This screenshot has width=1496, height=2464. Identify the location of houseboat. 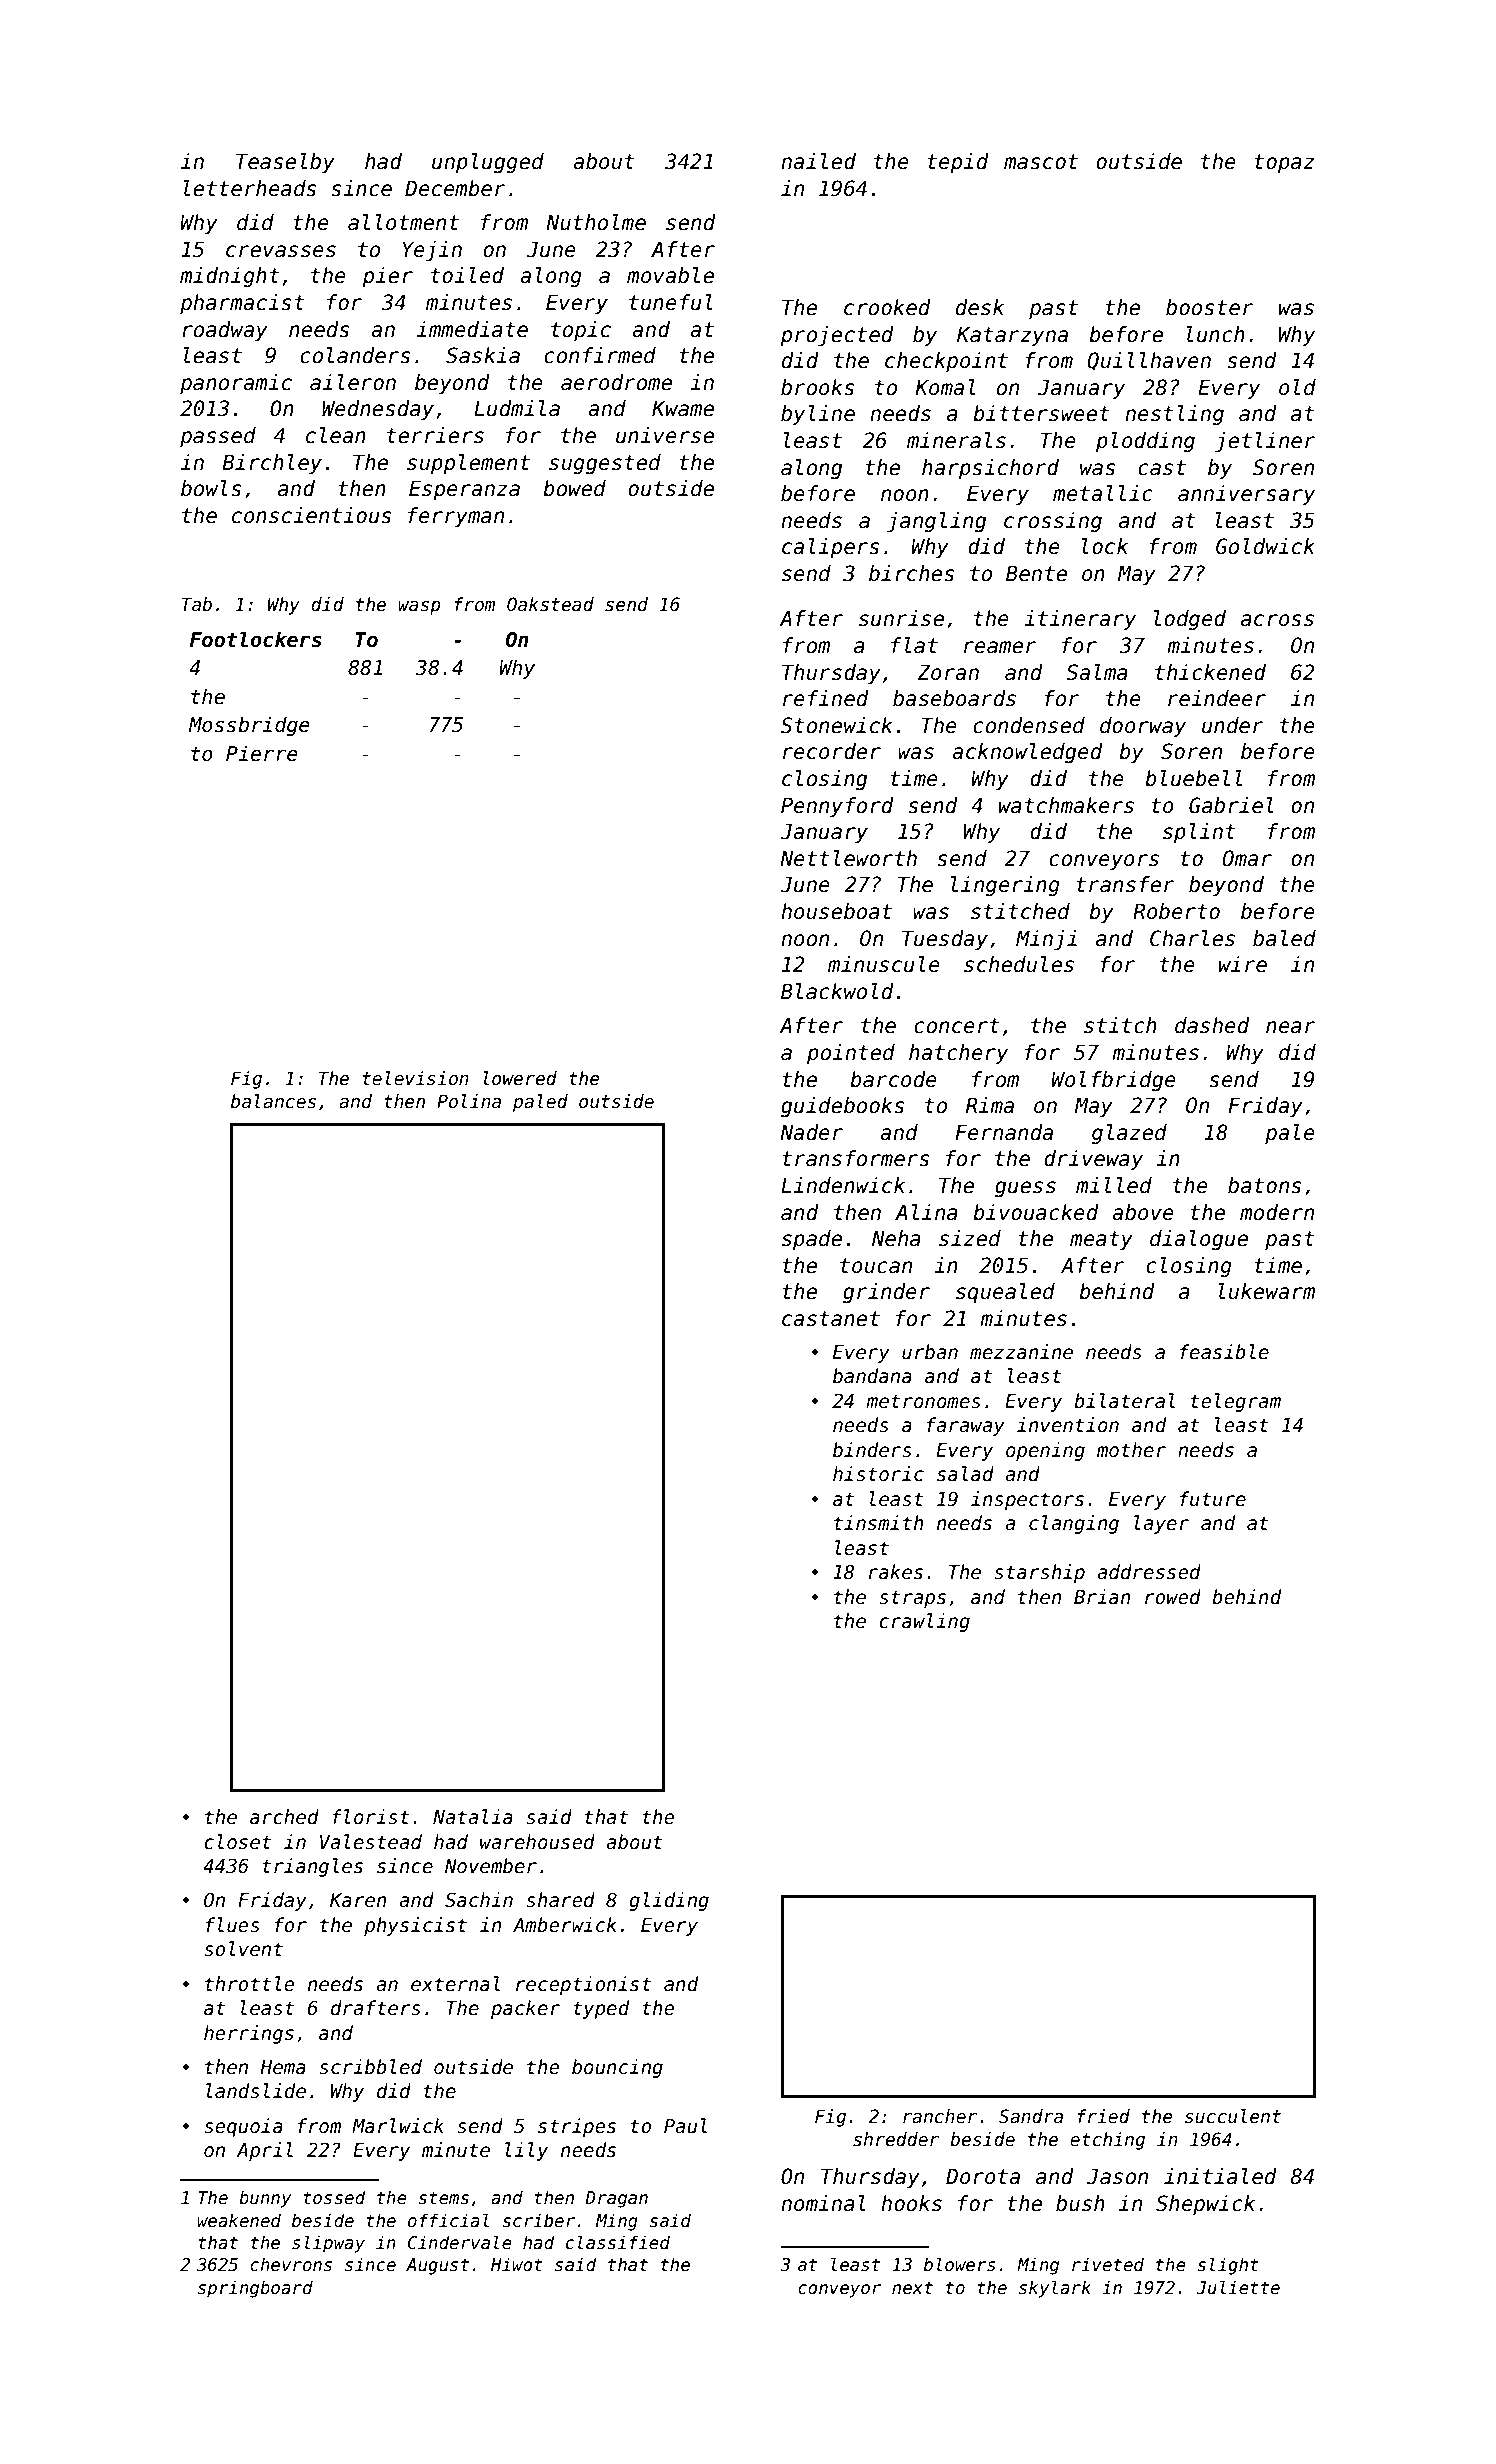
(836, 911).
